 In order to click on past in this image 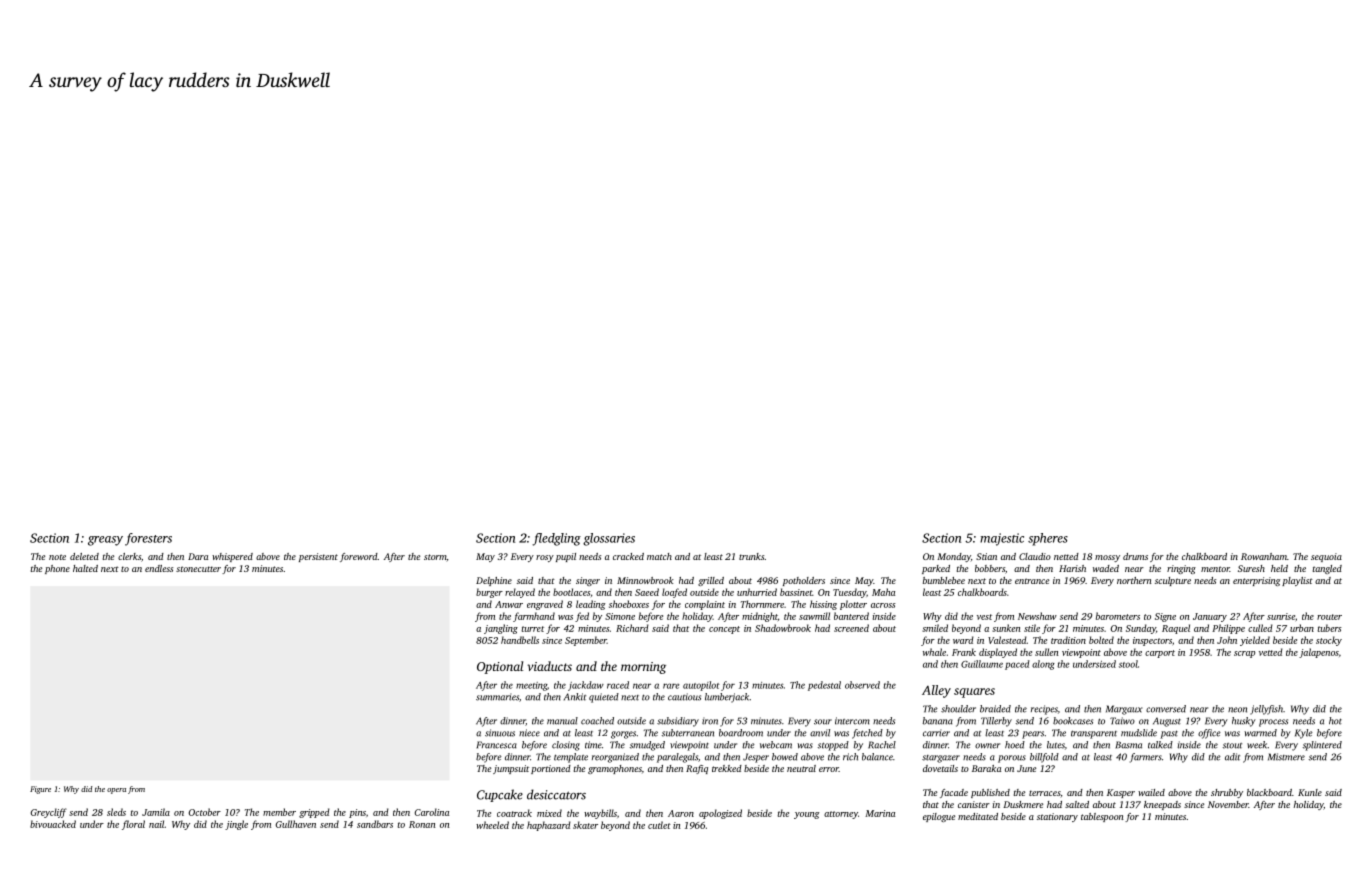, I will do `click(1169, 734)`.
